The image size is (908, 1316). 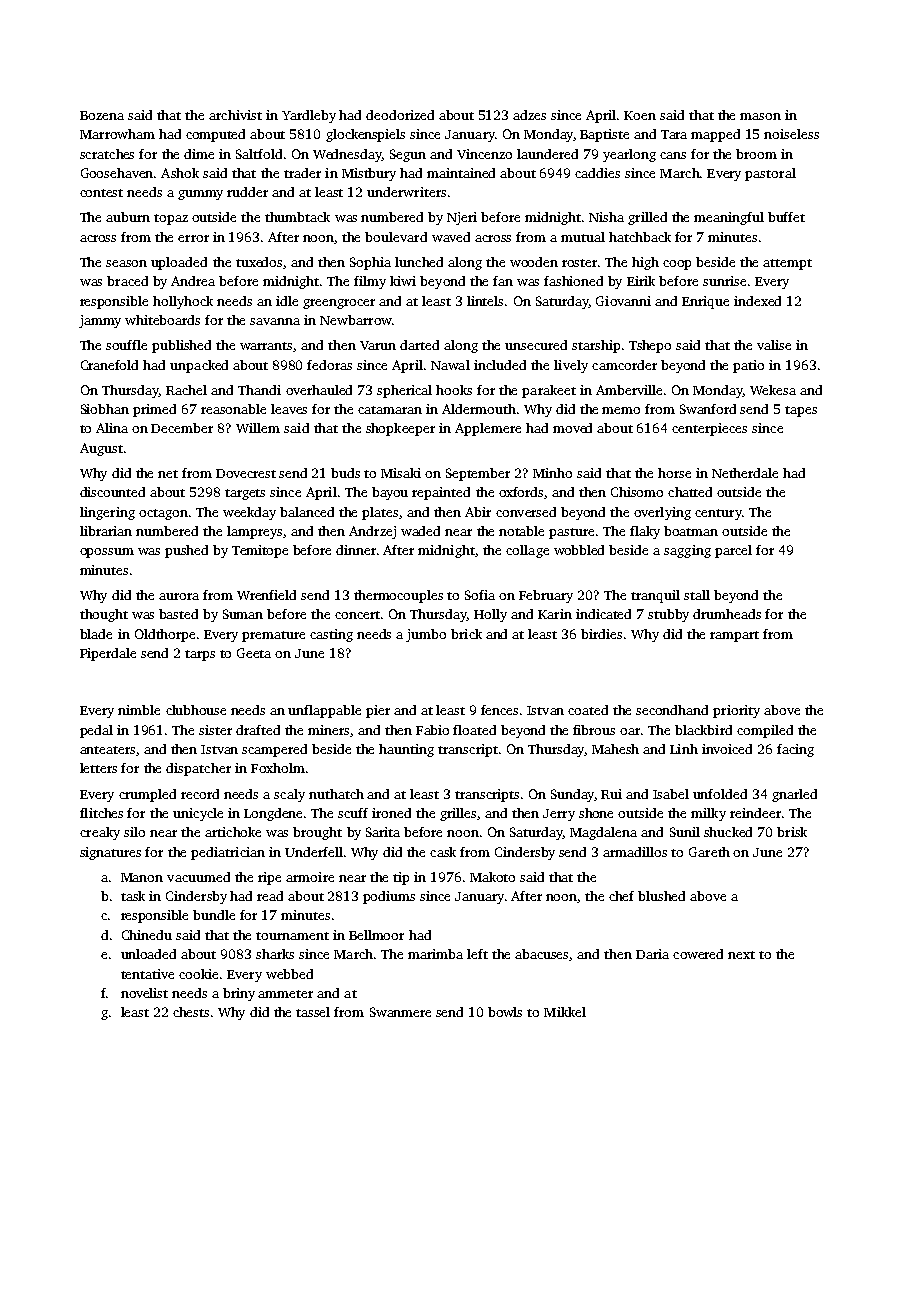 What do you see at coordinates (621, 896) in the page?
I see `chef` at bounding box center [621, 896].
